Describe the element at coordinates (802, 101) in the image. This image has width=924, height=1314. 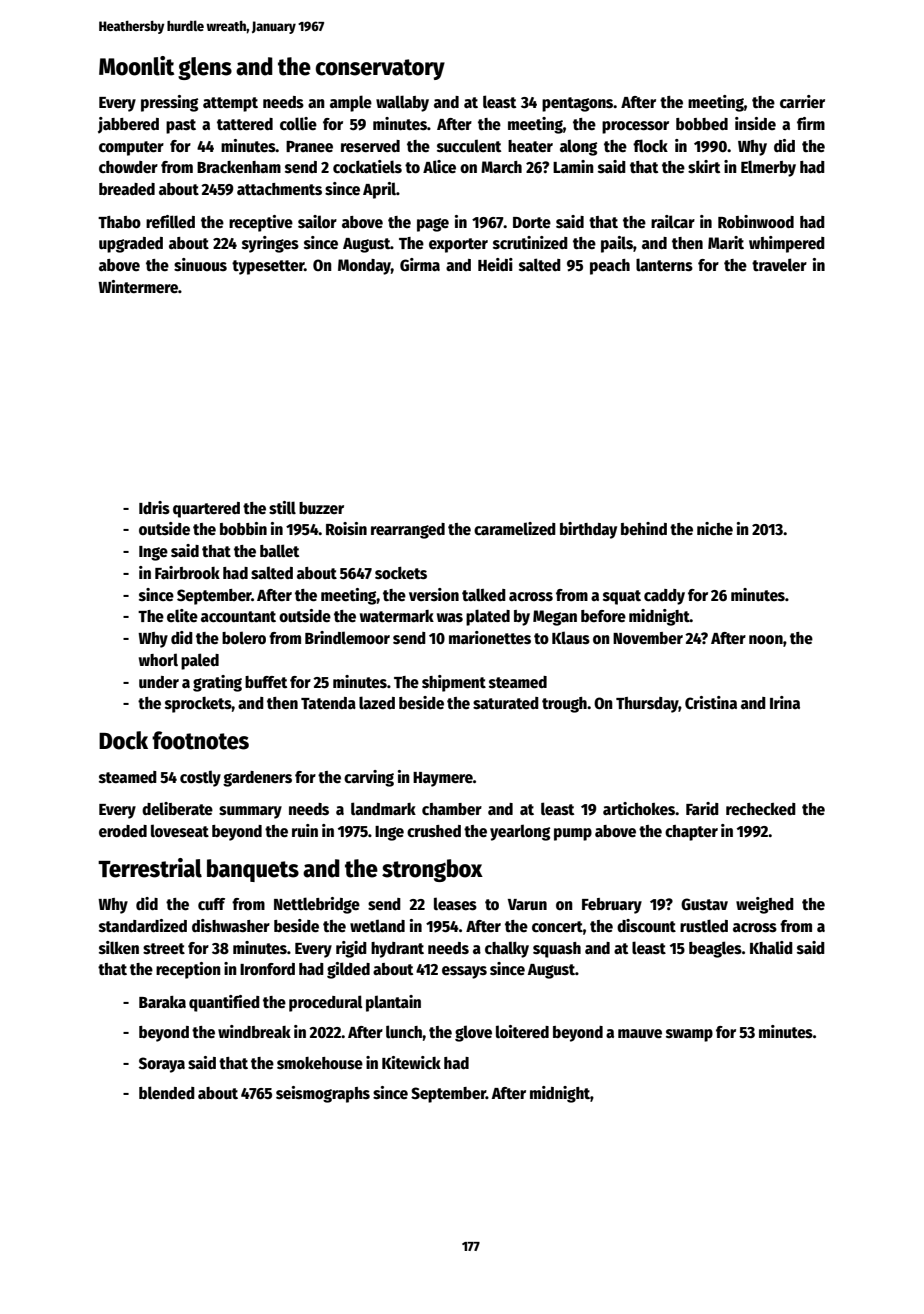
I see `carrier` at that location.
